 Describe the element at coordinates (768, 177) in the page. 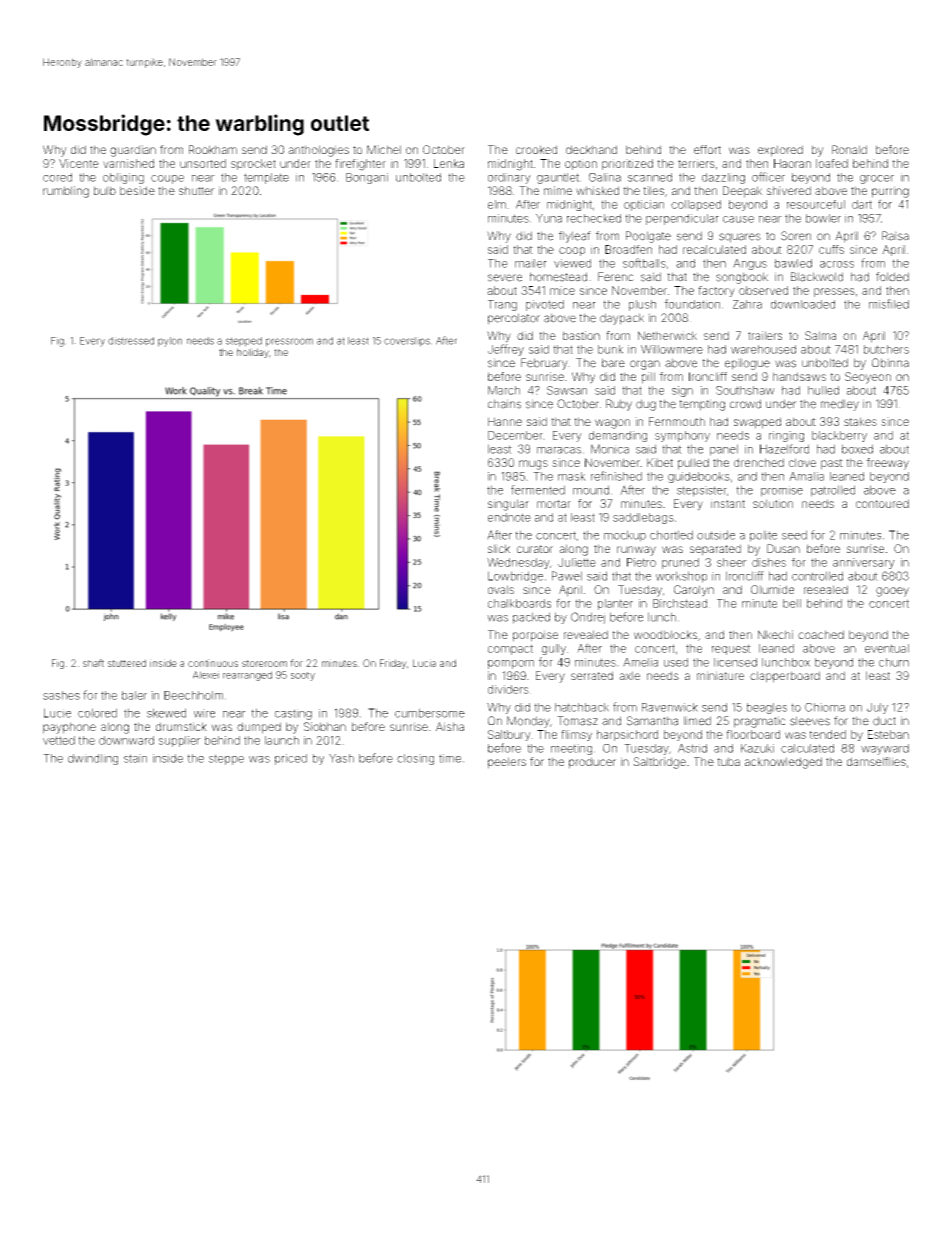

I see `officer` at that location.
